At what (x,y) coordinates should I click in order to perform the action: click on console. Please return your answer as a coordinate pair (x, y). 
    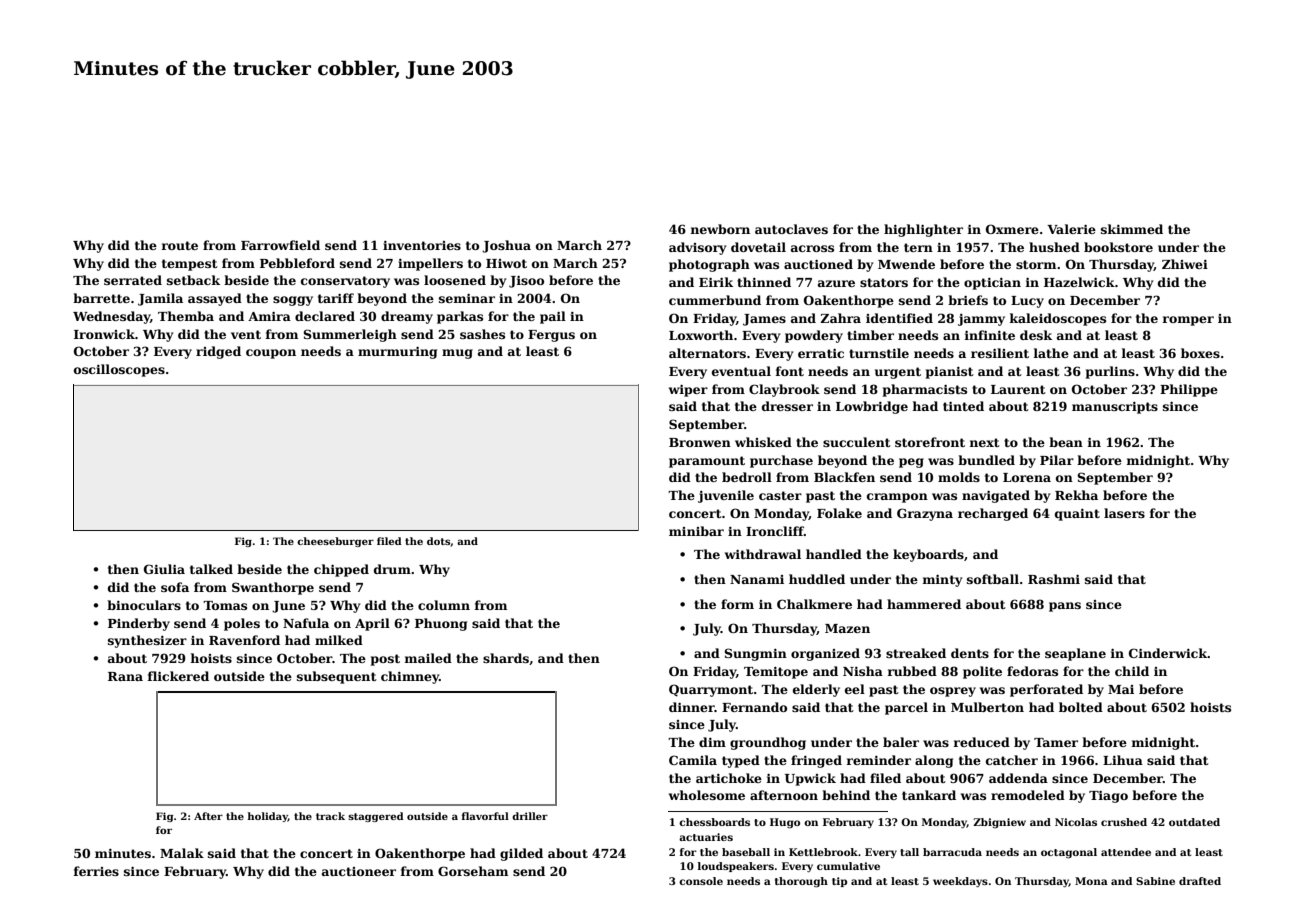
    Looking at the image, I should click on (701, 881).
